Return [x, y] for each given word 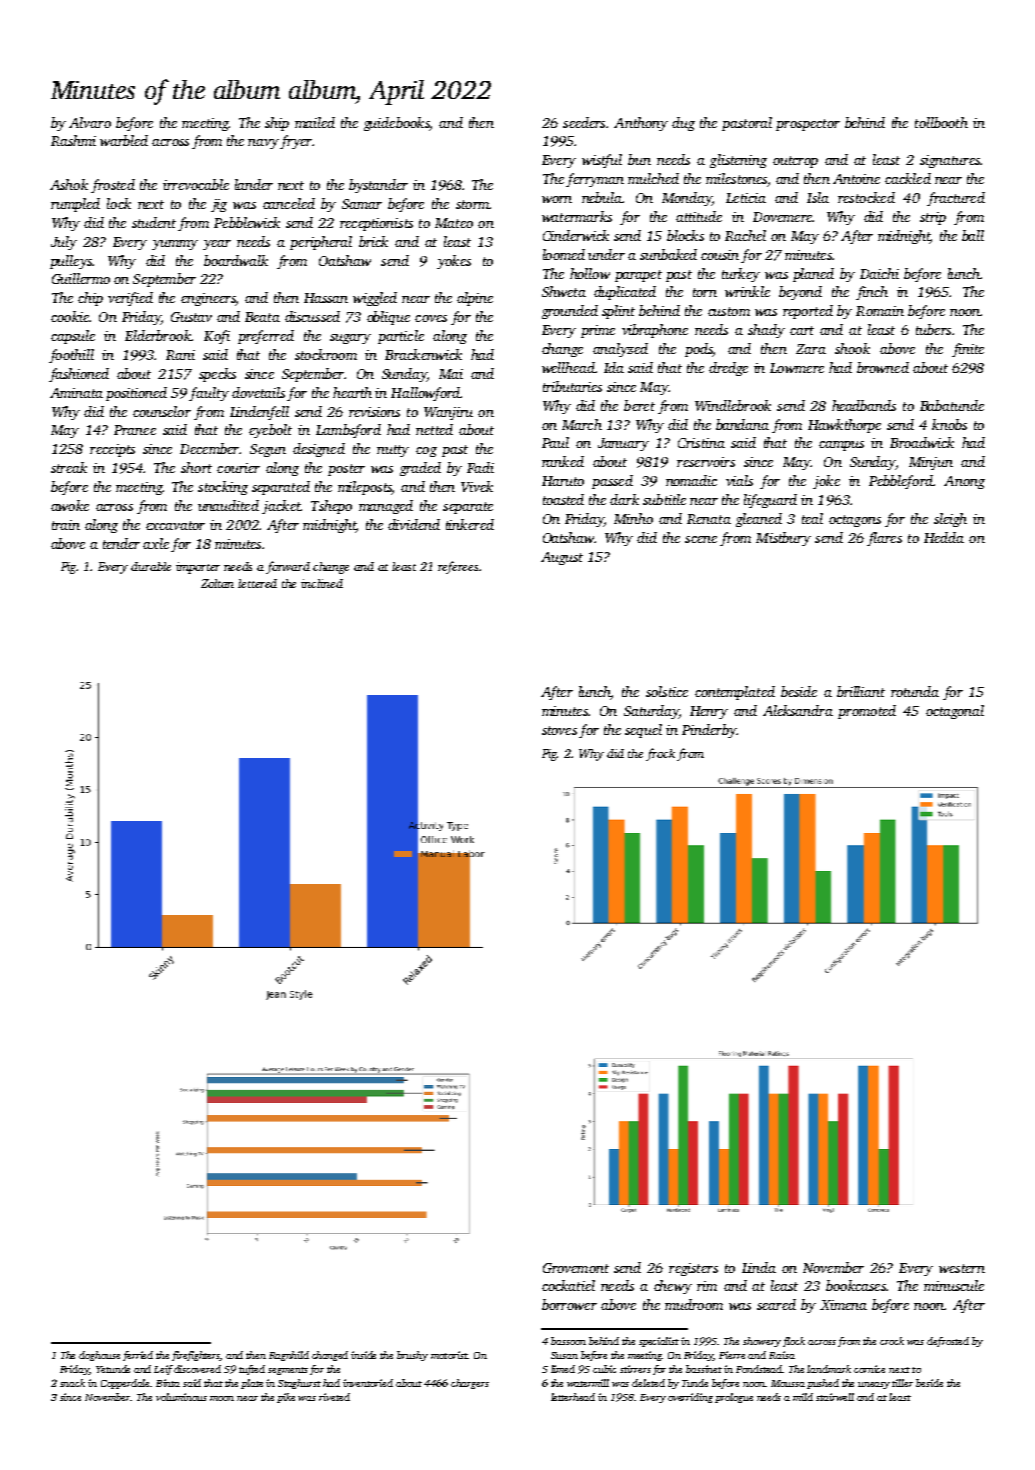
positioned [136, 394]
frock [660, 754]
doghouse [99, 1356]
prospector [808, 125]
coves [431, 318]
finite [968, 350]
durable [151, 566]
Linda [759, 1267]
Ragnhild [289, 1356]
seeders [584, 122]
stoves [559, 730]
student [154, 222]
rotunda [915, 691]
